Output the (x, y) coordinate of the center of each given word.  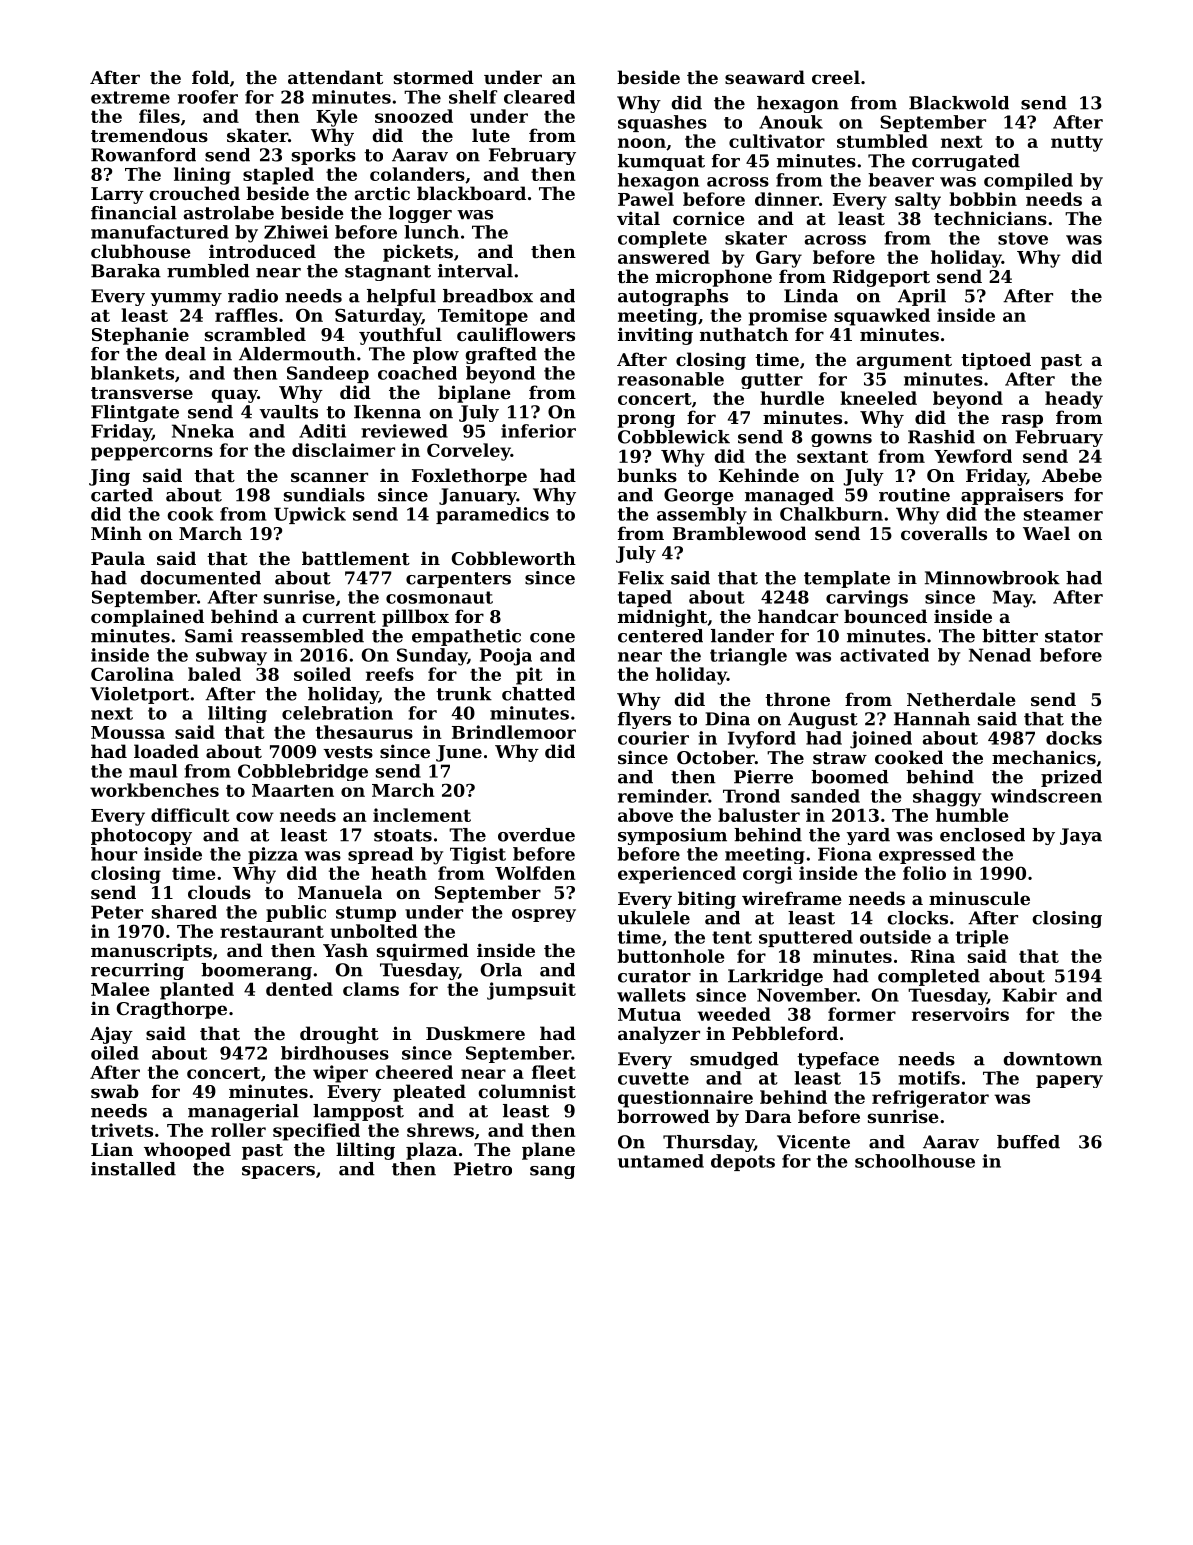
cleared (539, 97)
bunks (647, 475)
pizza (273, 855)
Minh (116, 533)
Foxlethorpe (469, 477)
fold (210, 77)
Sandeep (328, 374)
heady (1074, 400)
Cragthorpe (172, 1010)
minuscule (979, 898)
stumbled (882, 141)
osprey (544, 915)
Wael (1046, 533)
